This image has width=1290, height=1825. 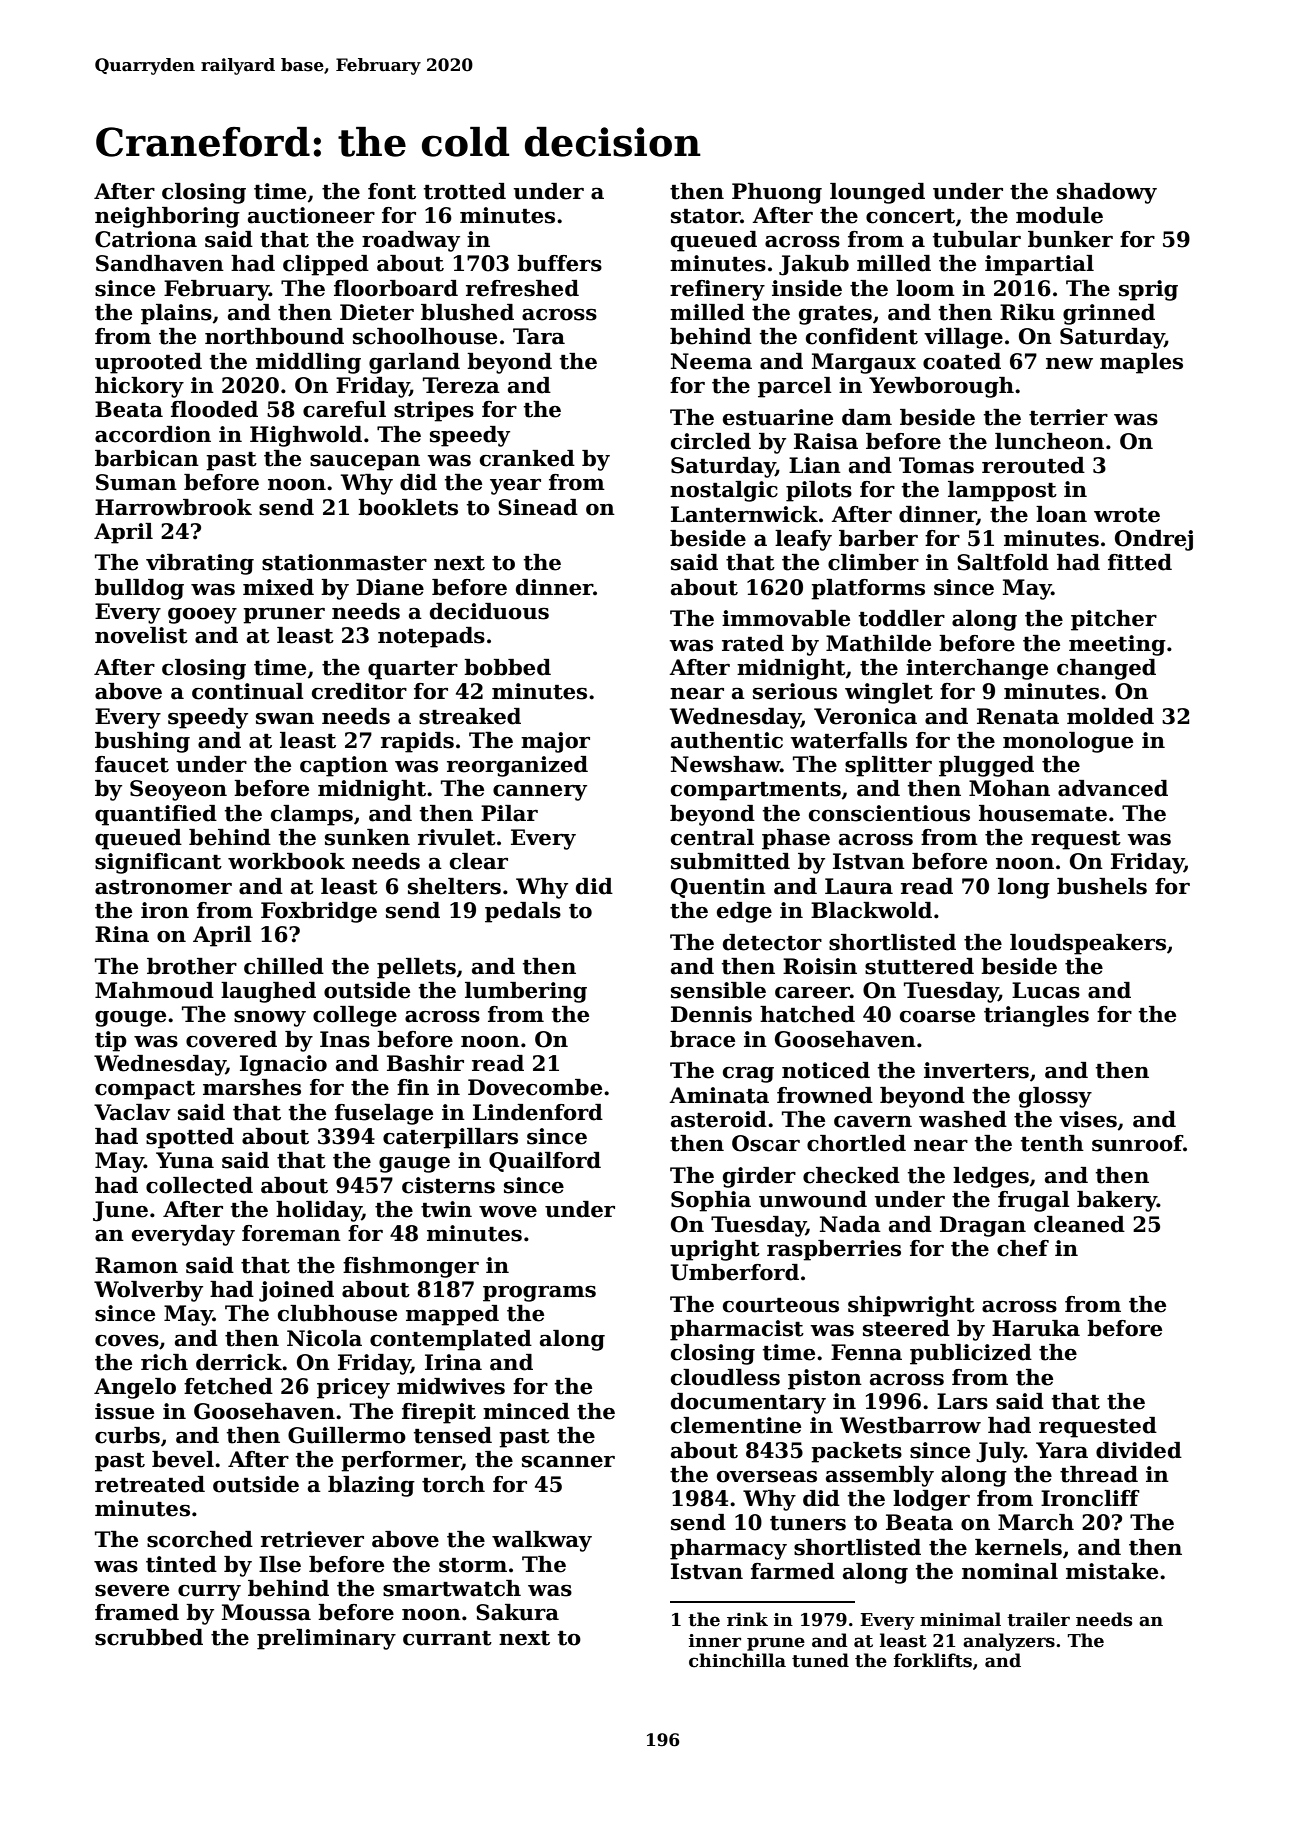 What do you see at coordinates (111, 1041) in the image?
I see `tip` at bounding box center [111, 1041].
